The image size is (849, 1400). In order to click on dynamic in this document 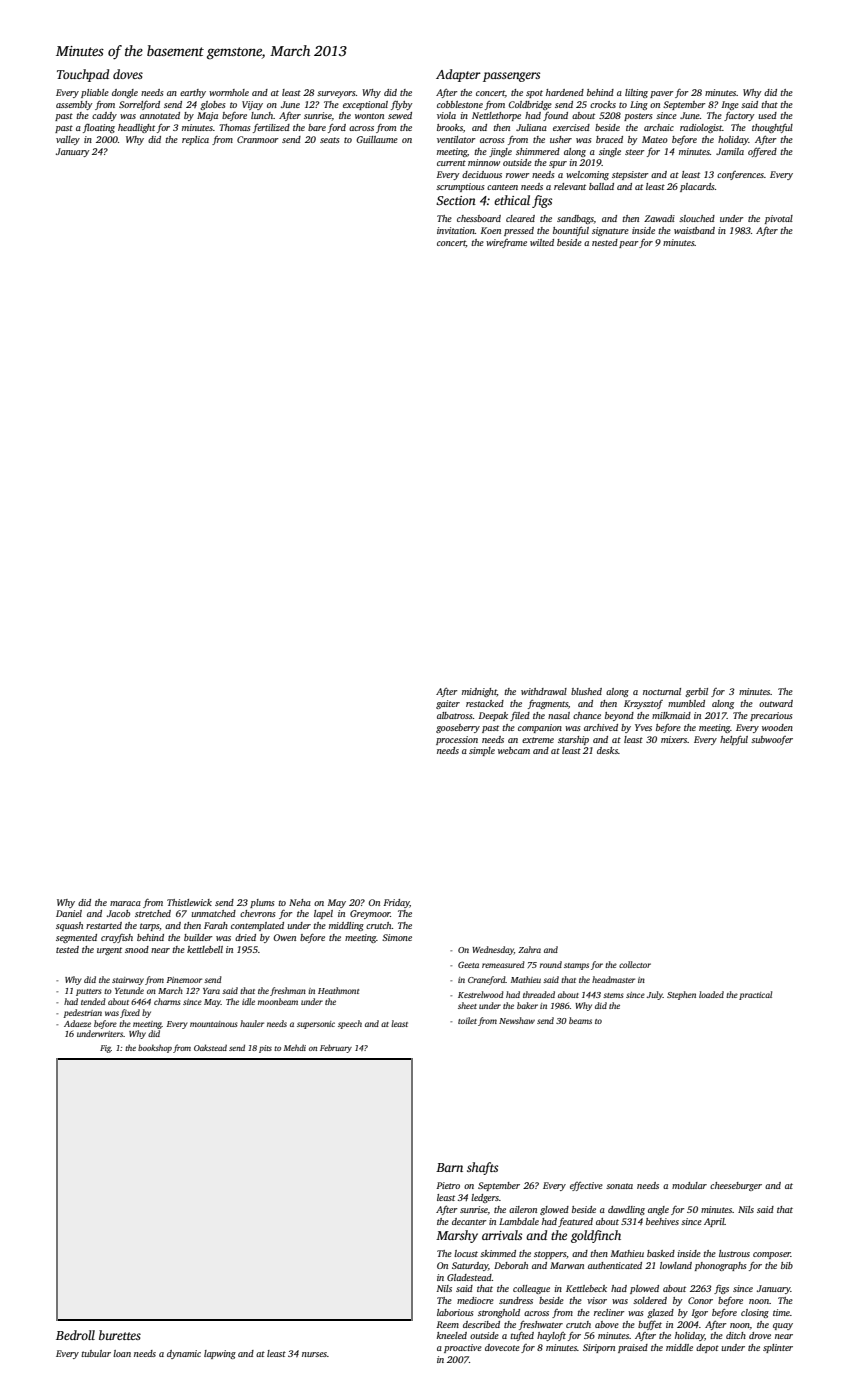, I will do `click(184, 1354)`.
